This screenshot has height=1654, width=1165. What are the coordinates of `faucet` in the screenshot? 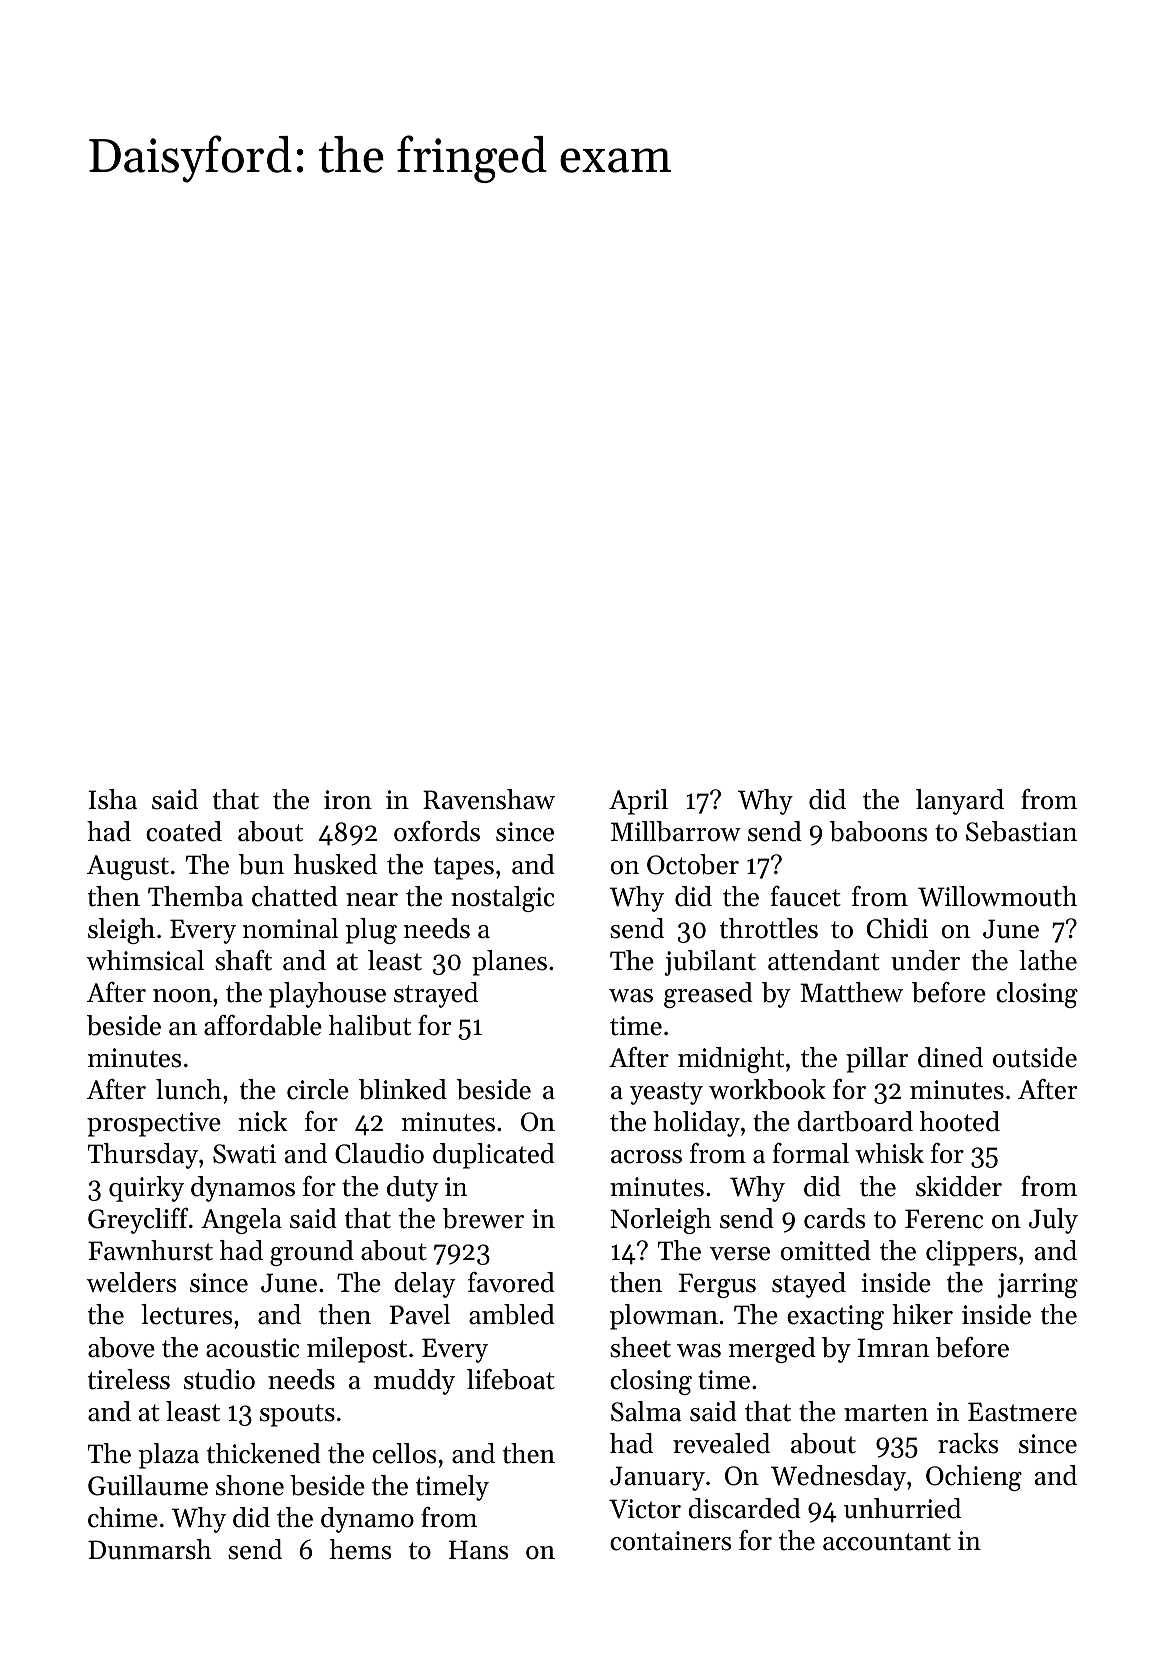 It's located at (806, 896).
